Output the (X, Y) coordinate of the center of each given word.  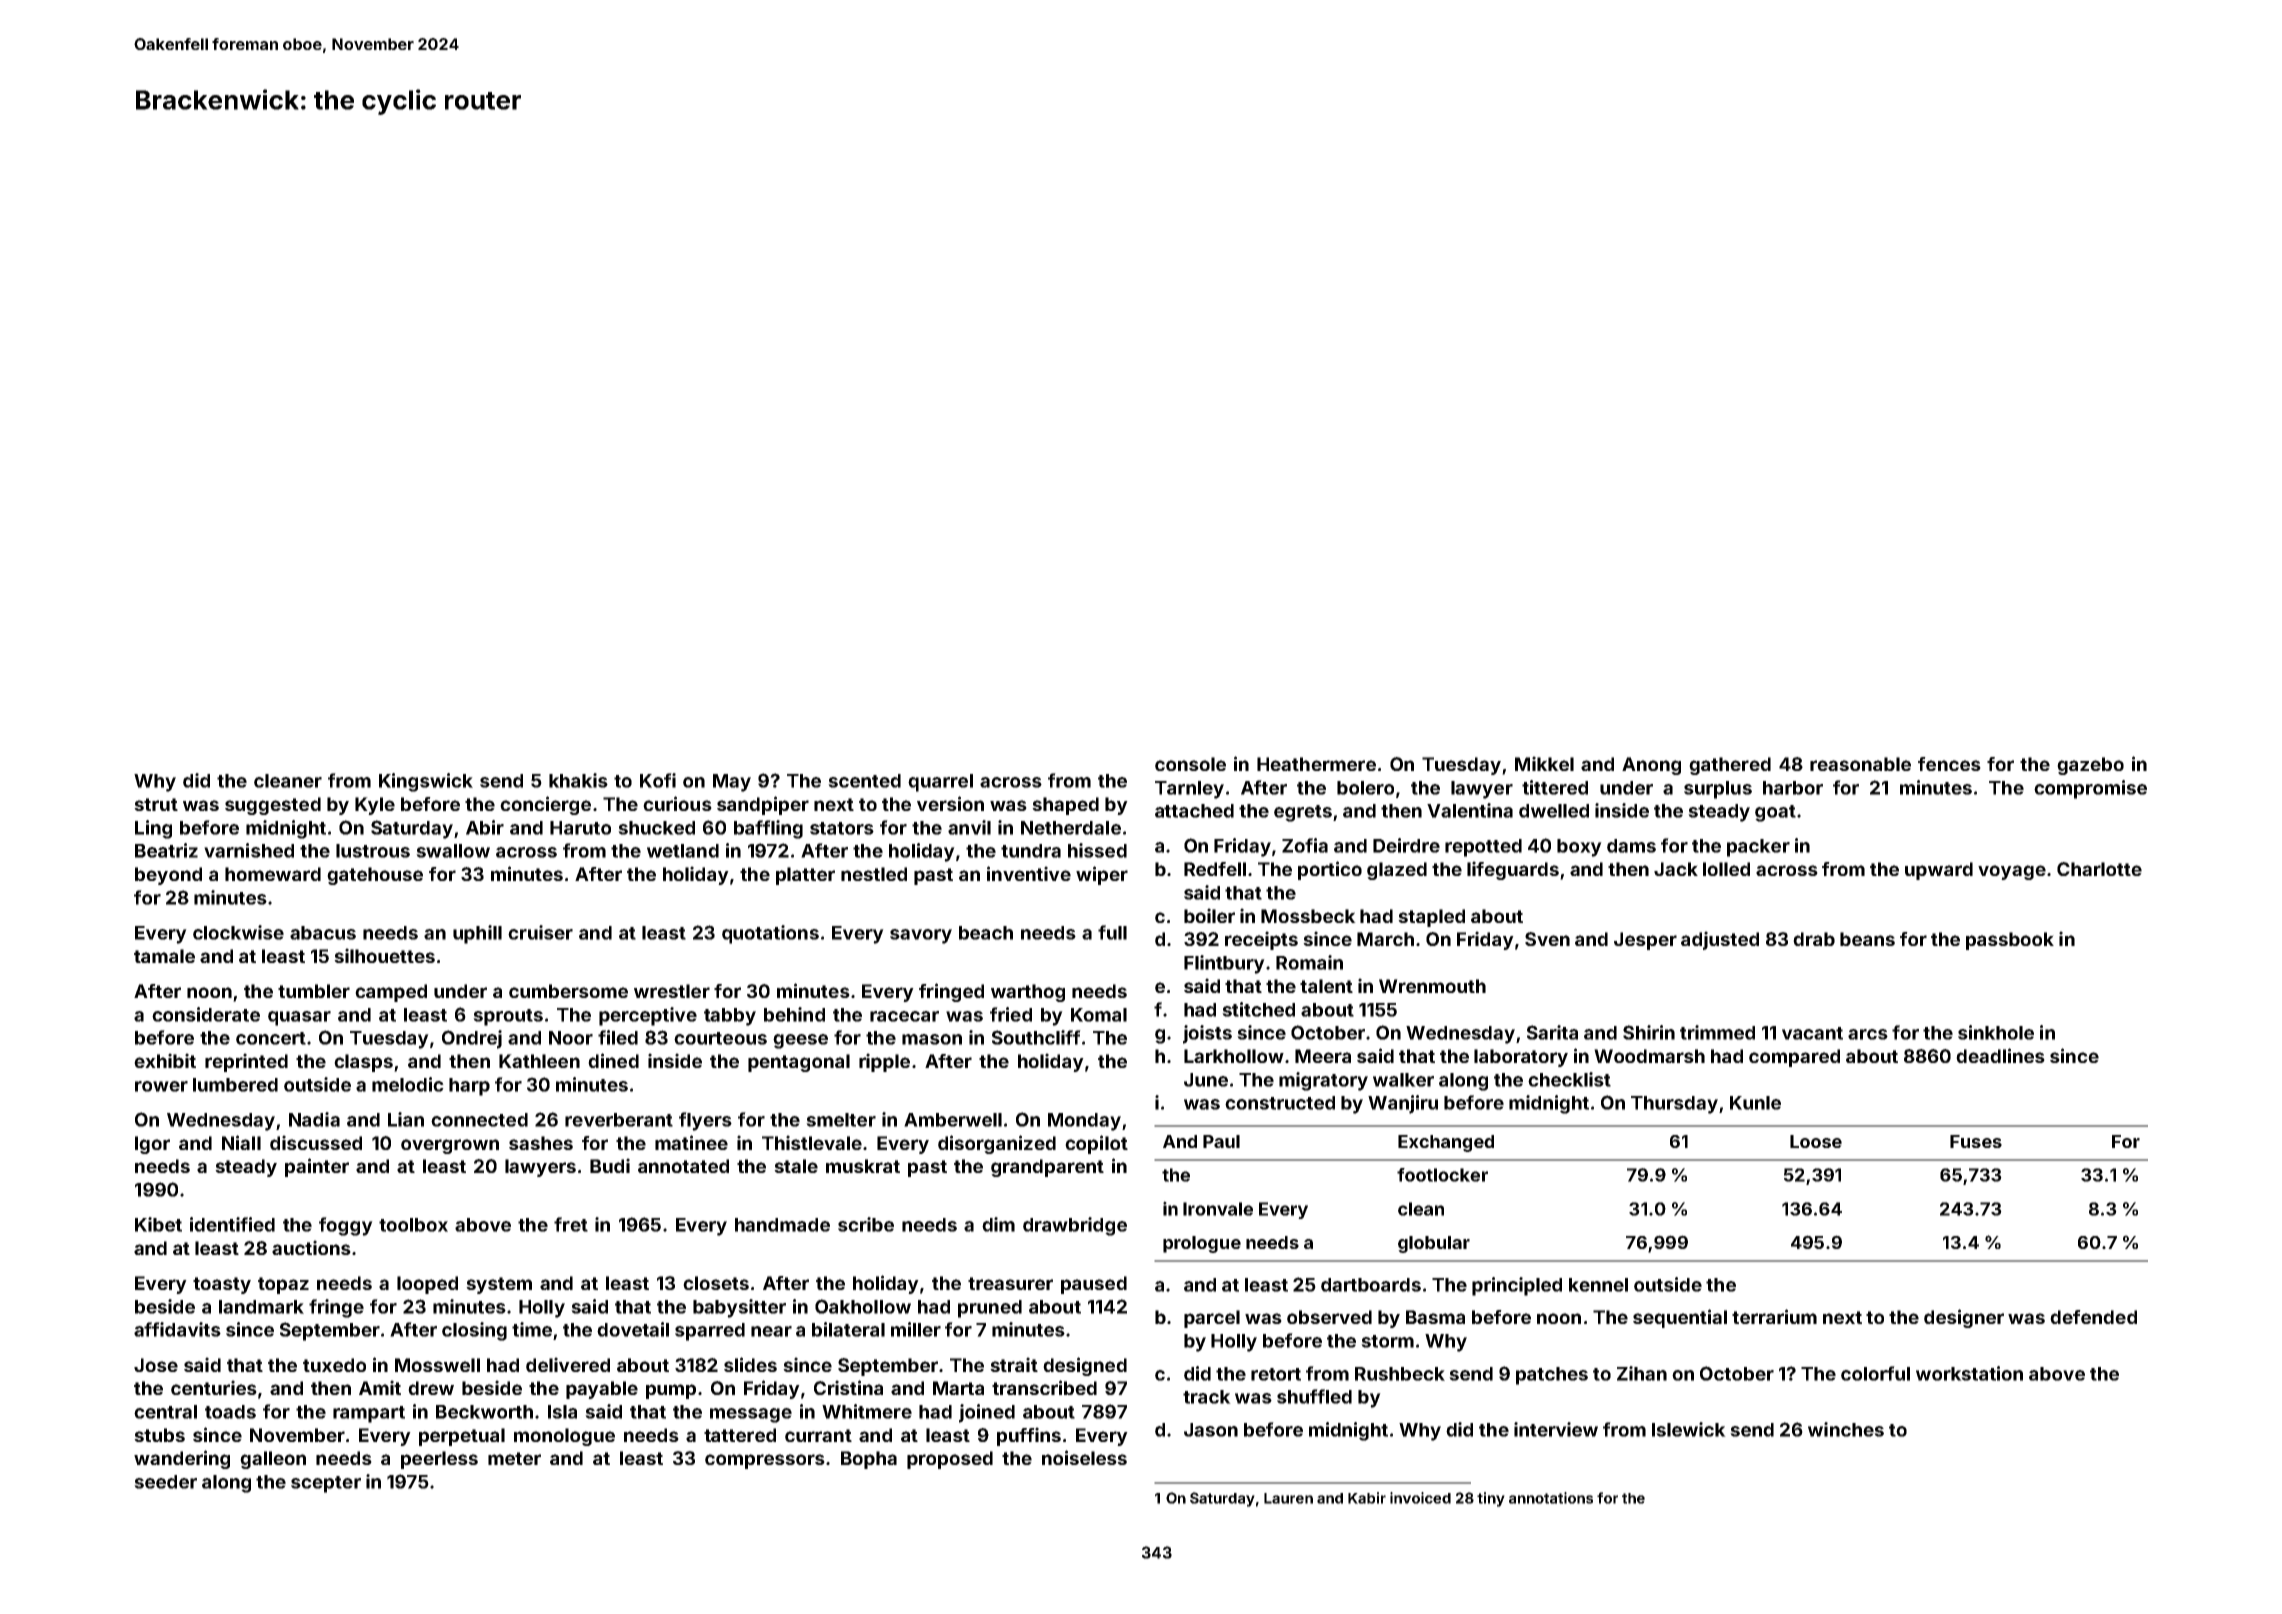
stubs (159, 1435)
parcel (1212, 1319)
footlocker (1442, 1175)
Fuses (1976, 1141)
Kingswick (426, 782)
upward (1939, 871)
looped (427, 1285)
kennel (1598, 1285)
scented (864, 781)
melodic (408, 1084)
